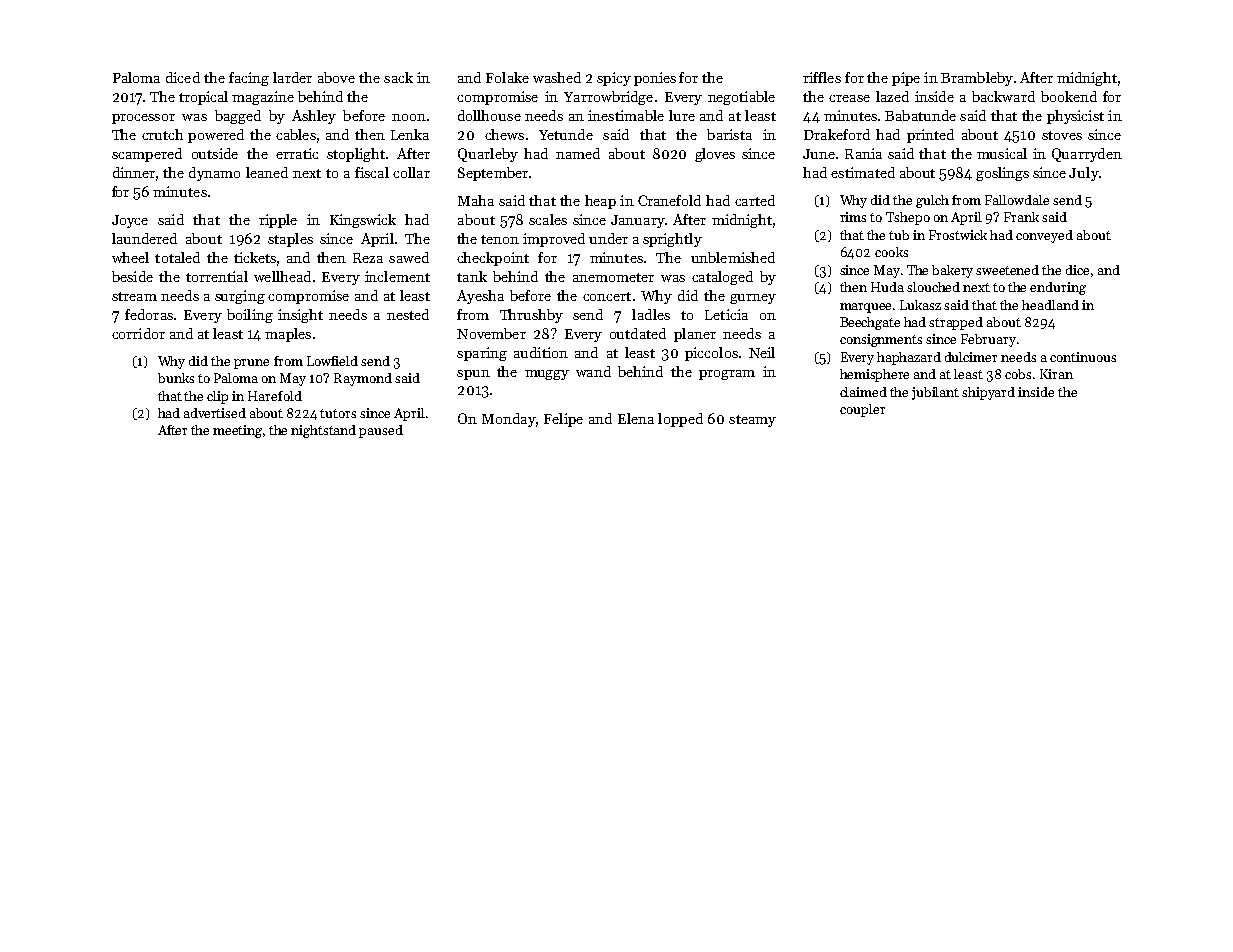 Image resolution: width=1233 pixels, height=952 pixels. I want to click on erratic, so click(297, 153).
